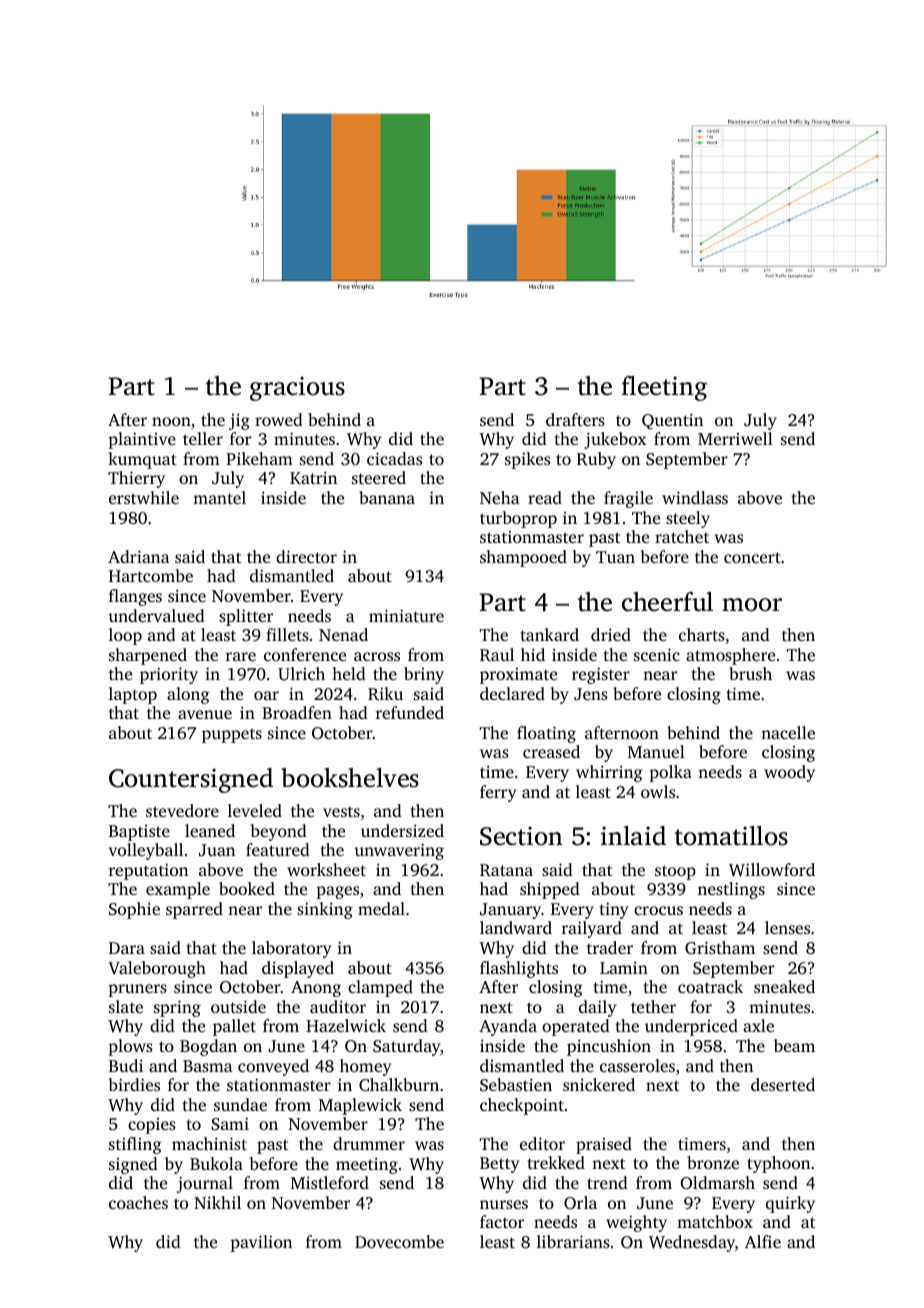  Describe the element at coordinates (720, 948) in the document. I see `Gristham` at that location.
